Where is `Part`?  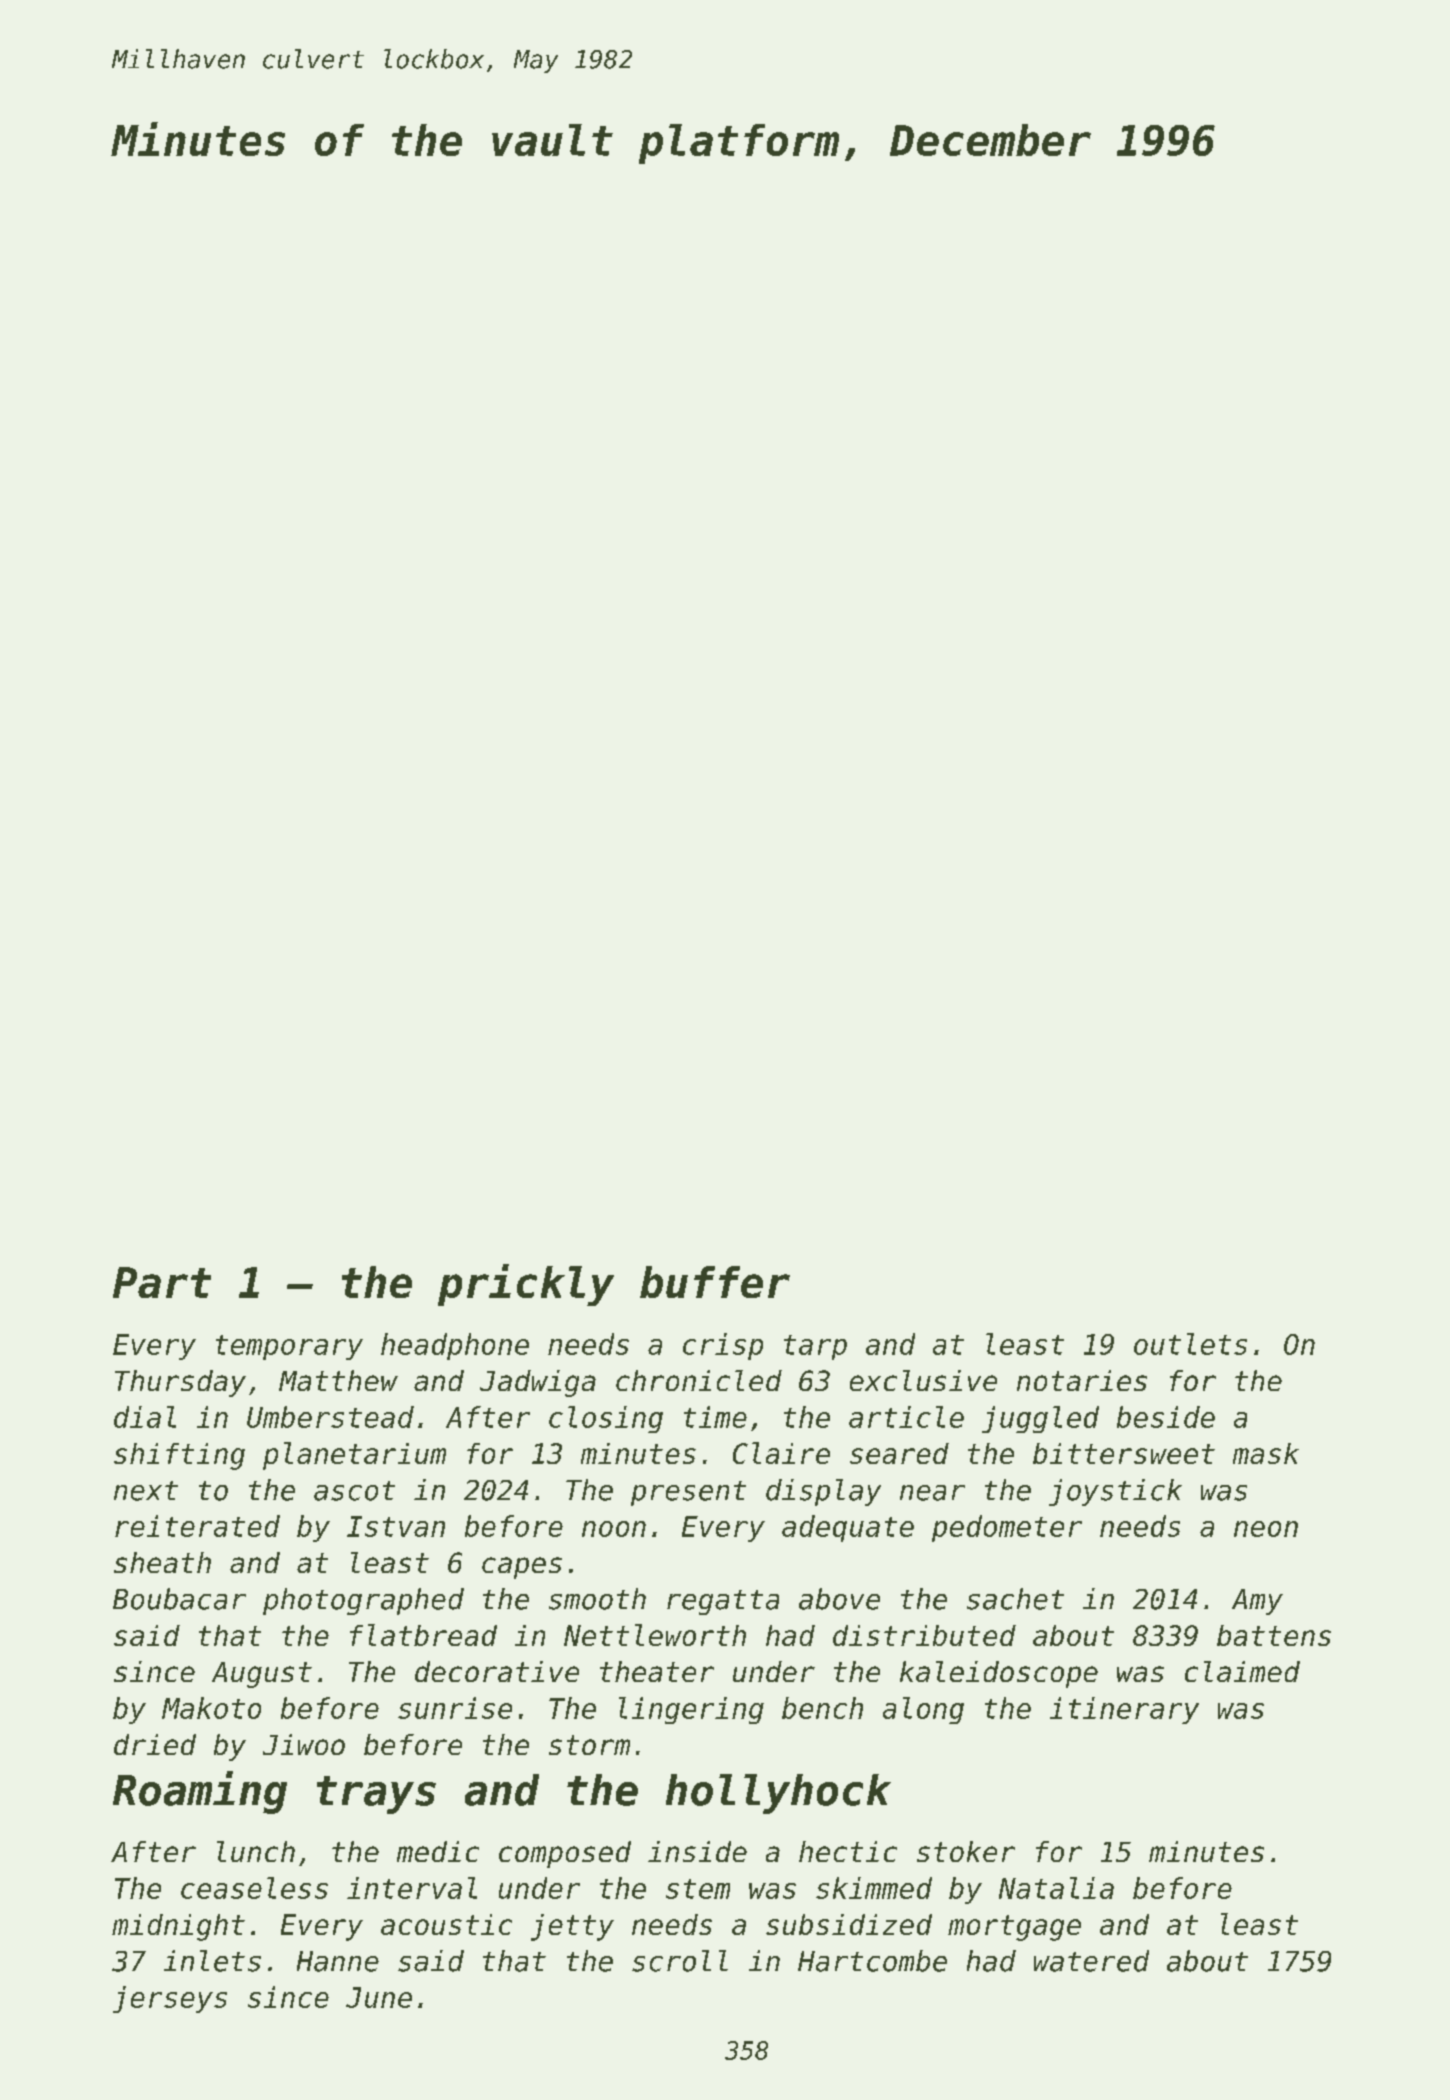
Part is located at coordinates (162, 1282).
